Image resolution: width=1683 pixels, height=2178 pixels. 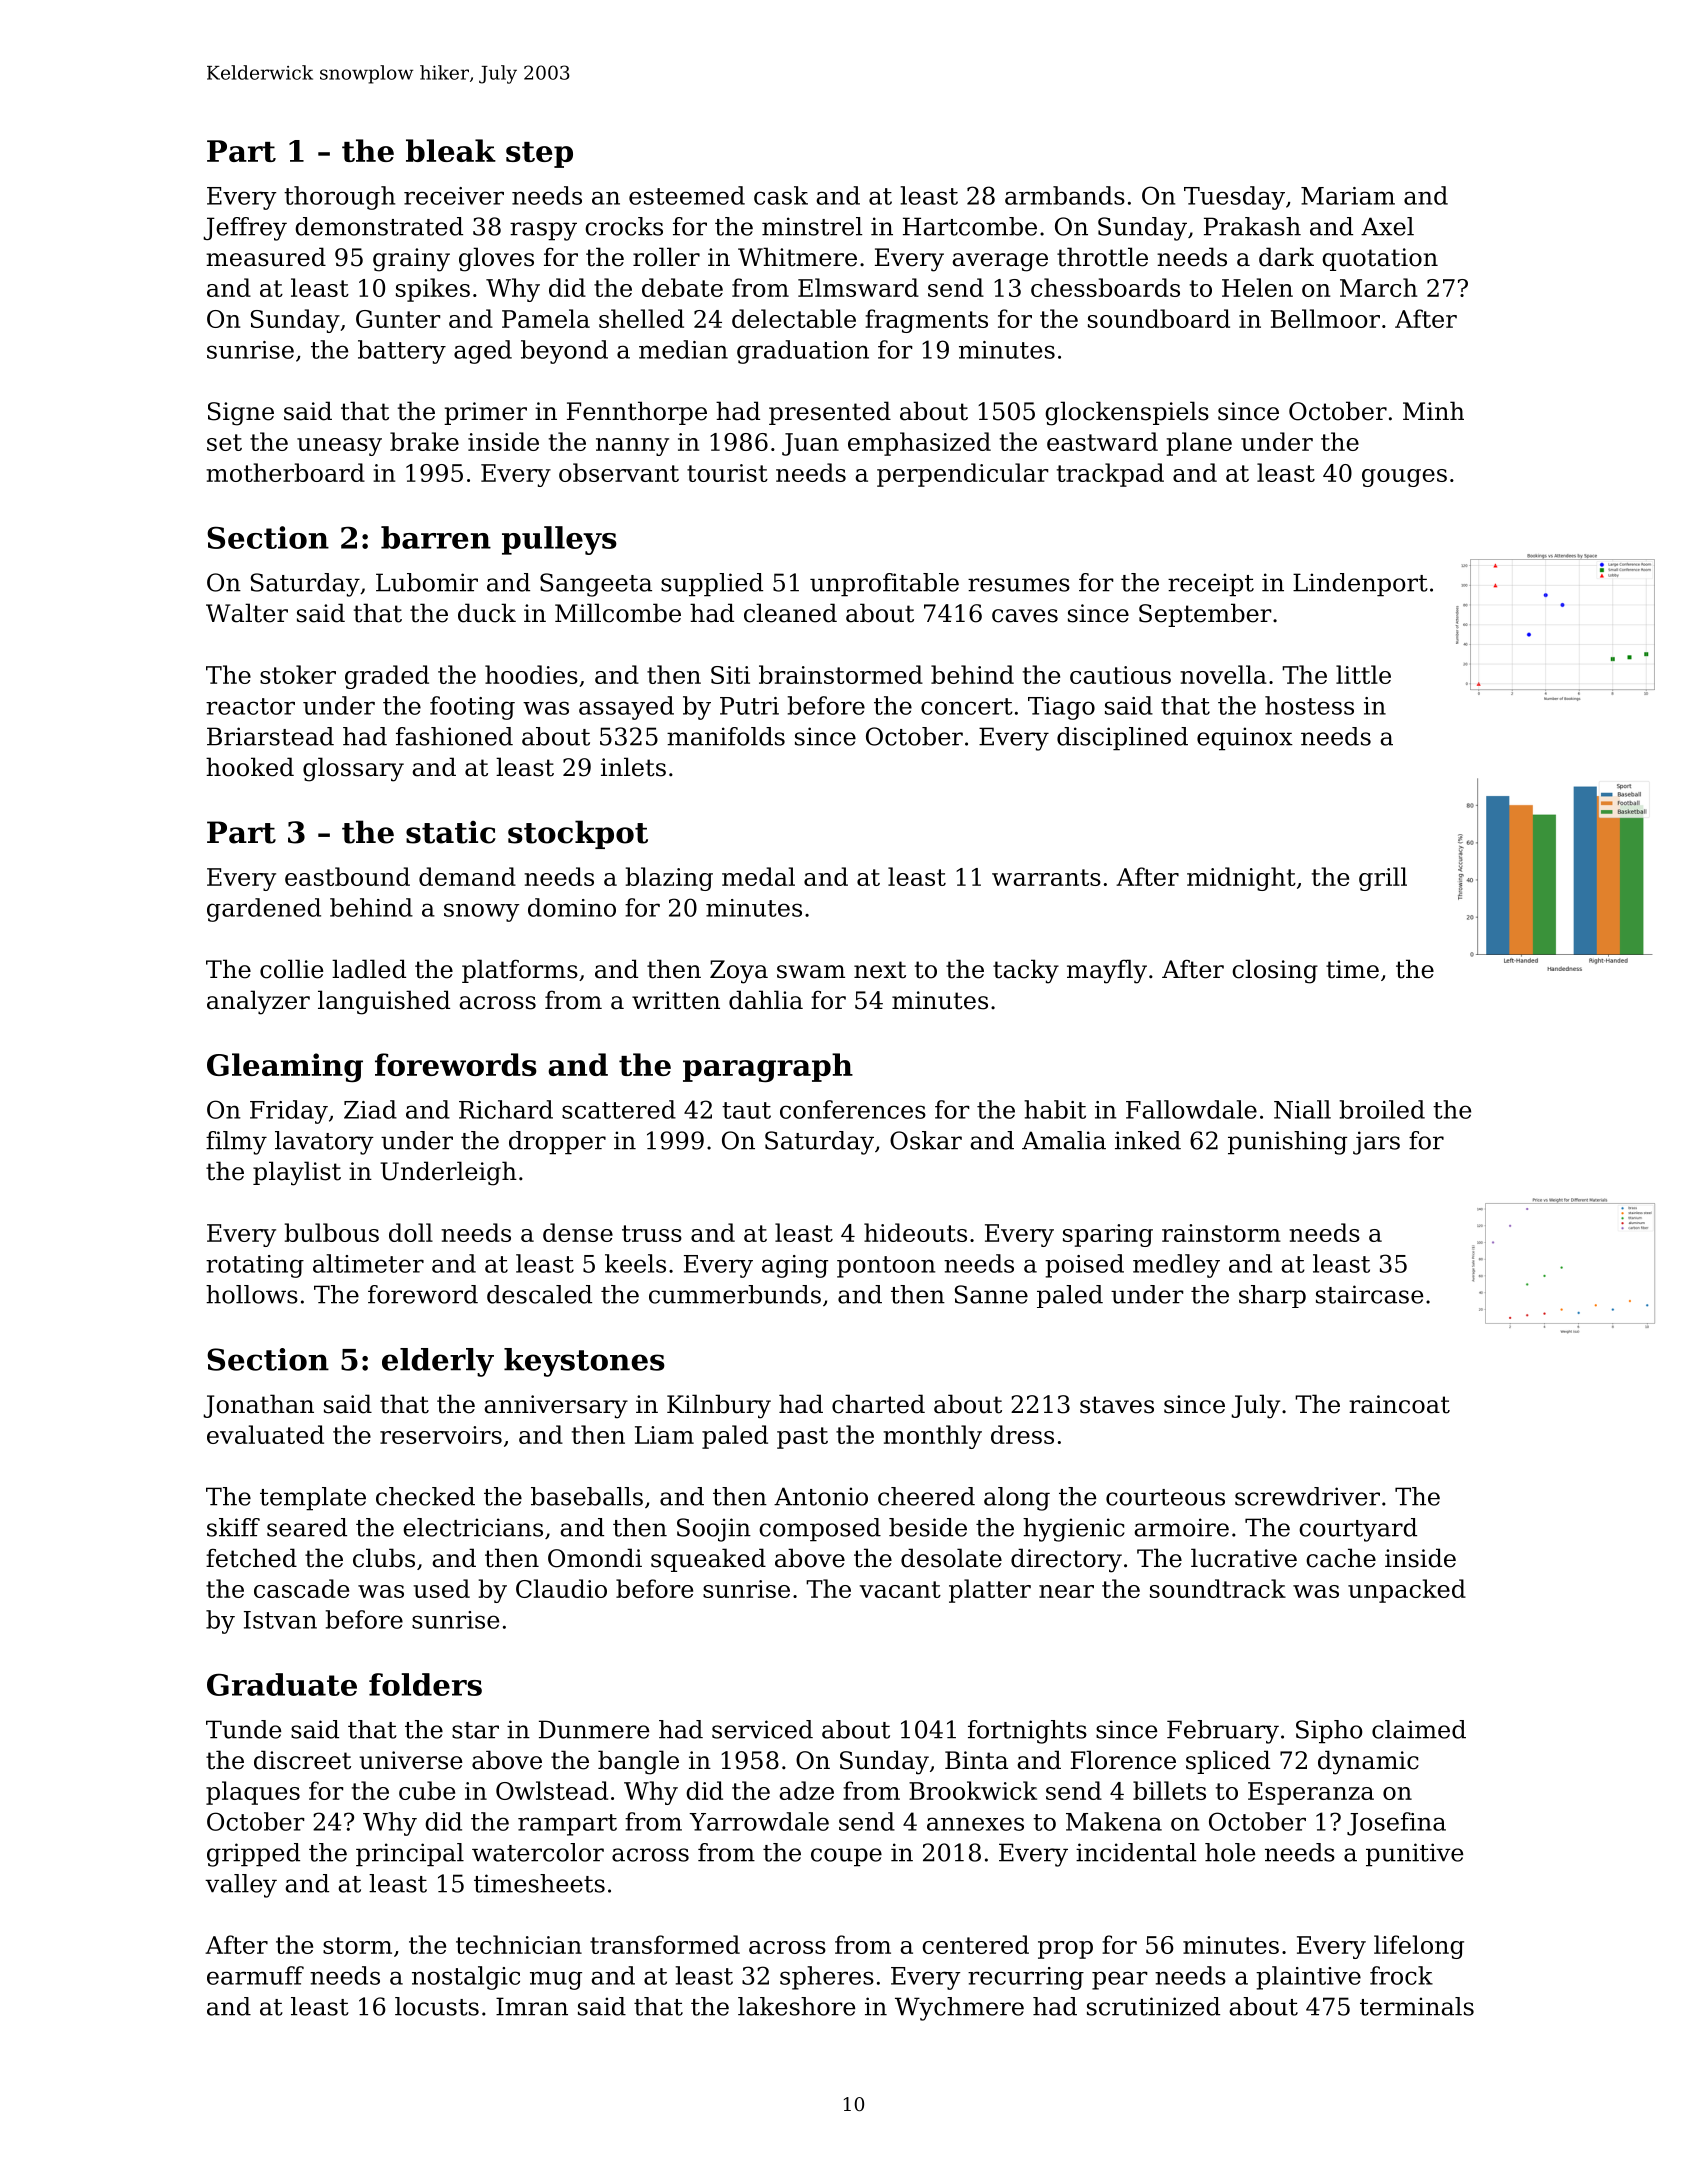 What do you see at coordinates (1363, 674) in the screenshot?
I see `little` at bounding box center [1363, 674].
